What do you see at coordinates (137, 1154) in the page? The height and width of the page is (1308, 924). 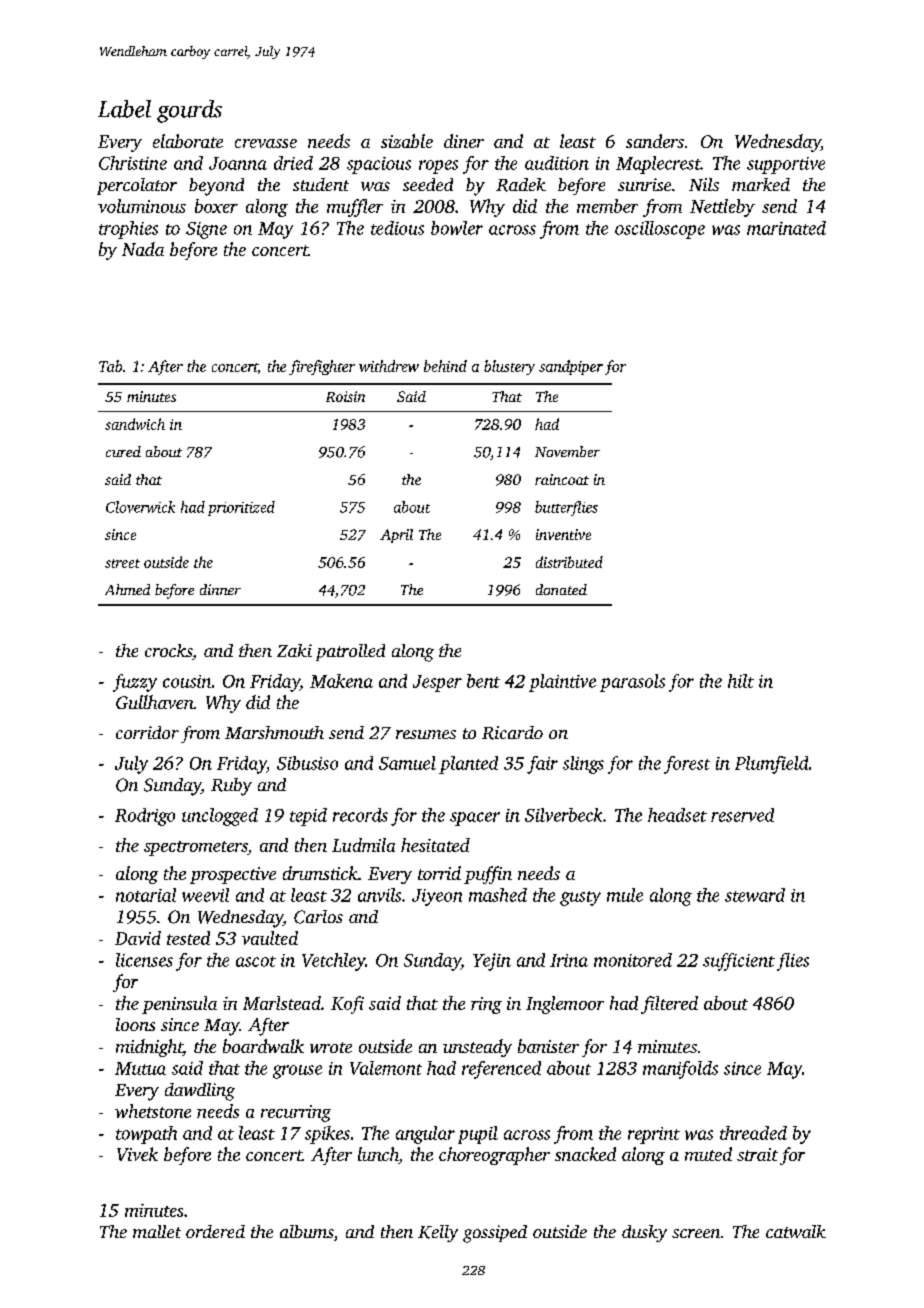 I see `Vivek` at bounding box center [137, 1154].
